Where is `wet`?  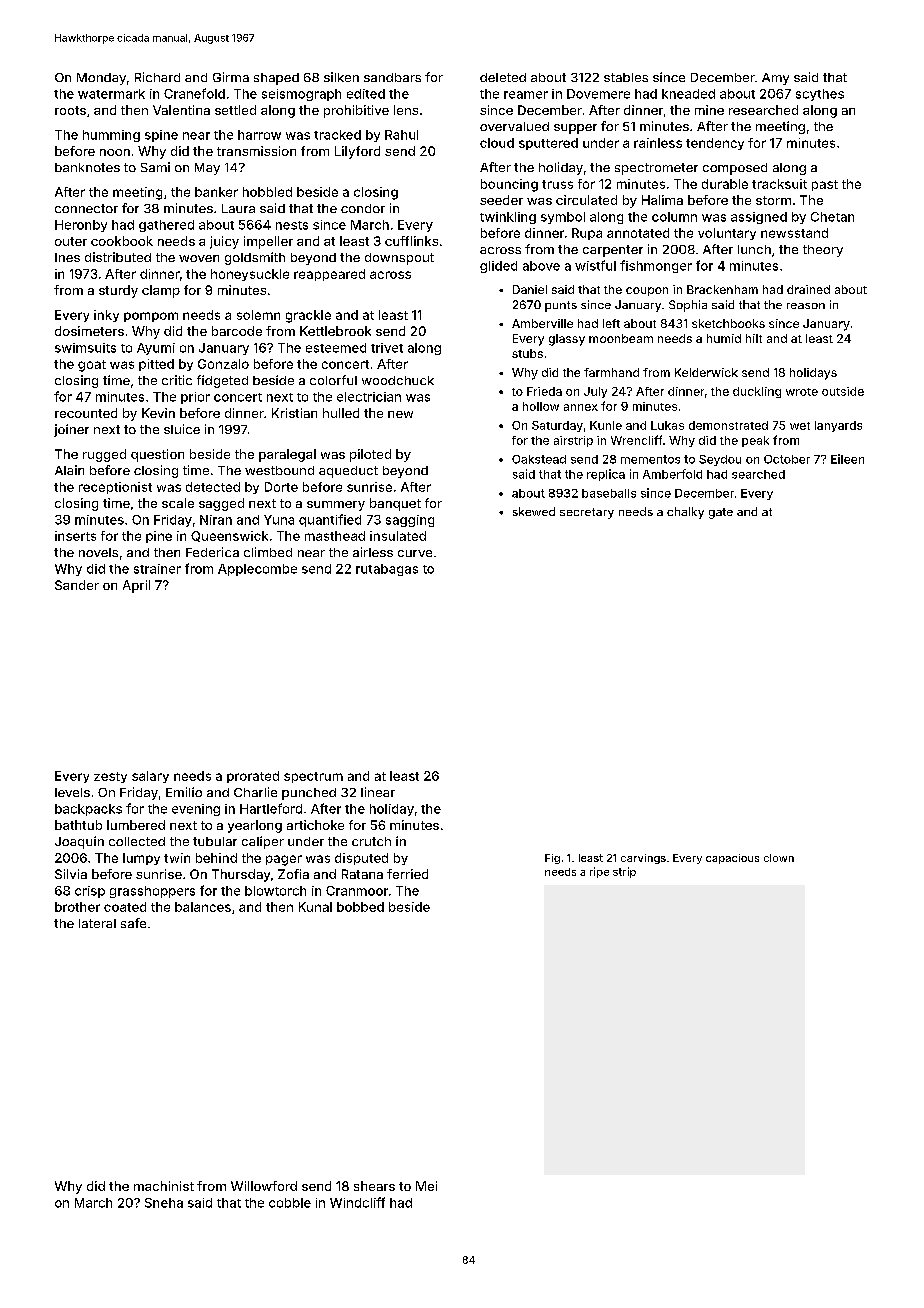
wet is located at coordinates (800, 426).
